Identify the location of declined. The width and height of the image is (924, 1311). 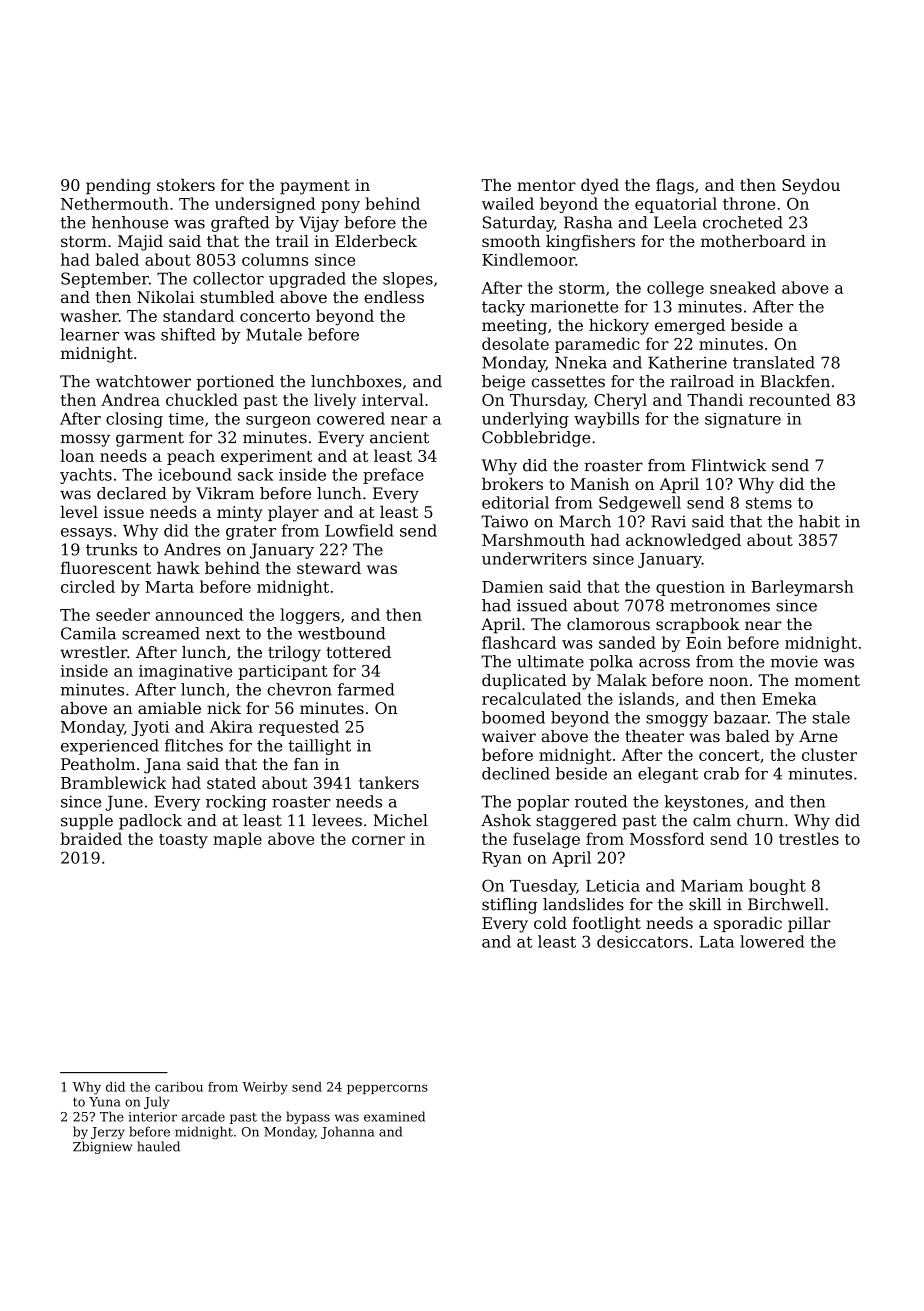
(516, 773).
